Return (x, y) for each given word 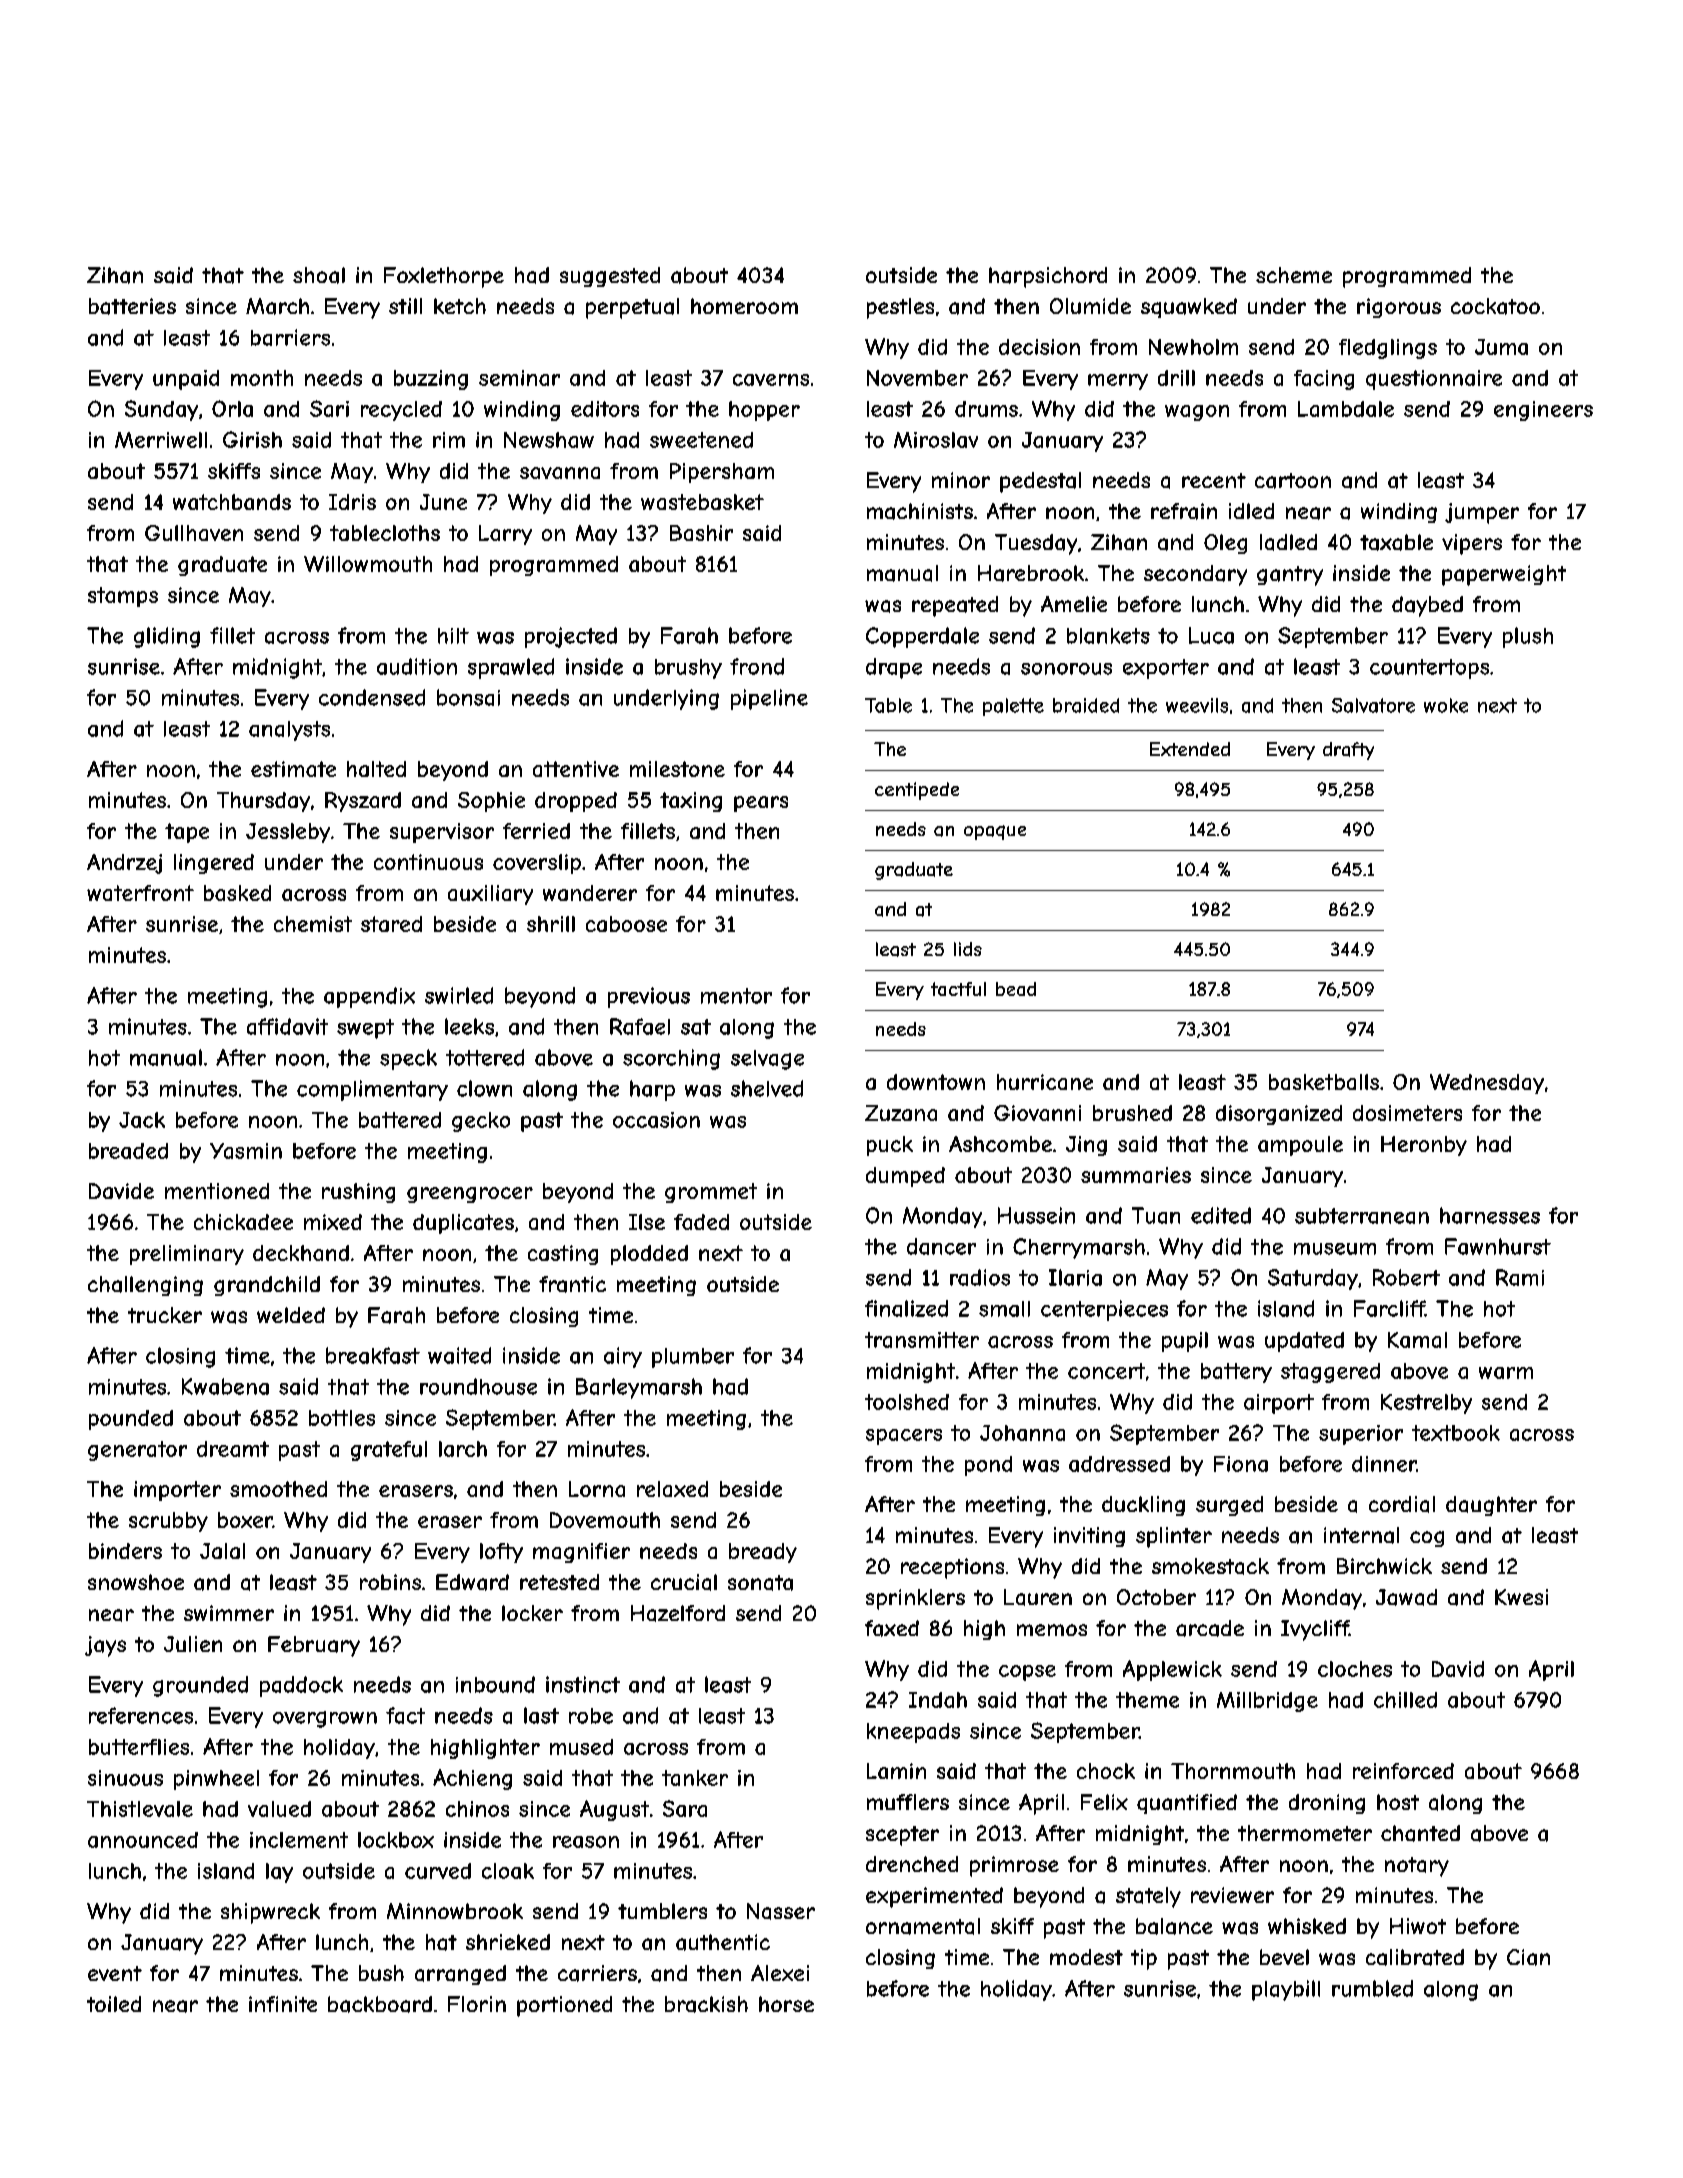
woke (1446, 705)
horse (786, 2004)
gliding (167, 637)
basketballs (1324, 1082)
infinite (283, 2004)
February (314, 1646)
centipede (917, 791)
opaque (995, 832)
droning (1327, 1804)
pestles (900, 308)
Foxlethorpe (444, 277)
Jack (142, 1120)
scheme (1294, 275)
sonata (760, 1583)
